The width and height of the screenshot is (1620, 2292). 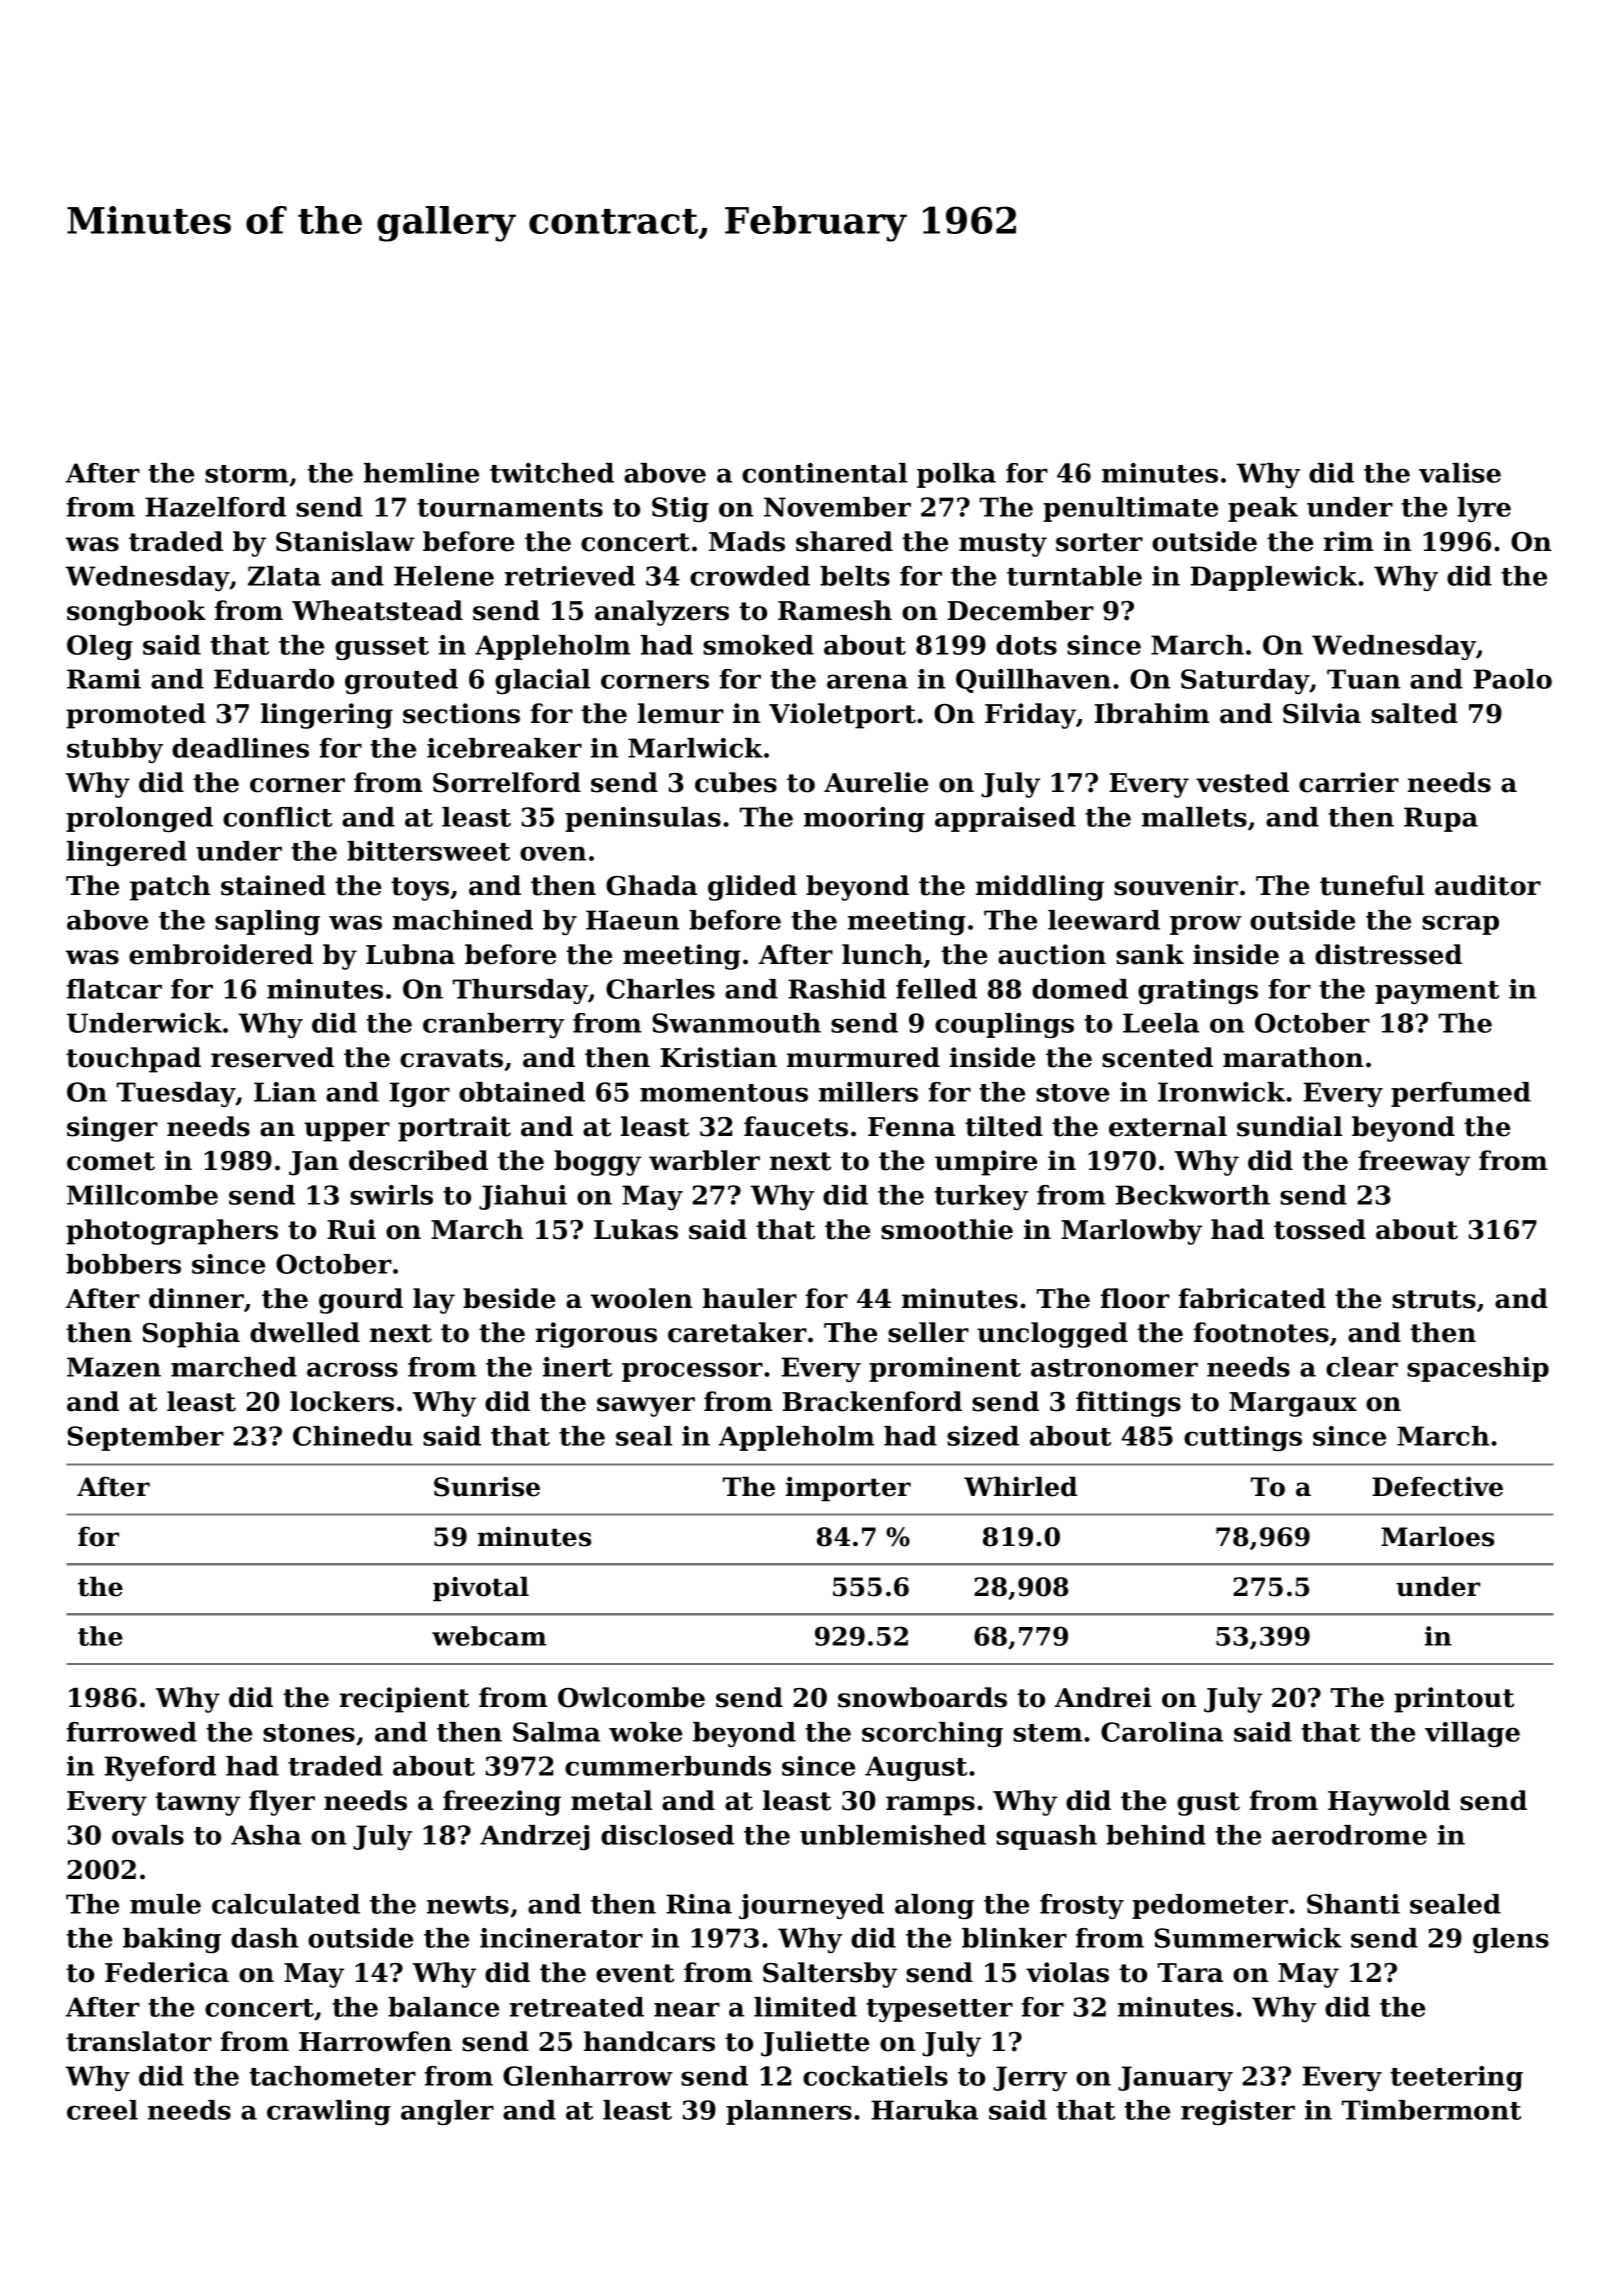 What do you see at coordinates (848, 1489) in the screenshot?
I see `importer` at bounding box center [848, 1489].
